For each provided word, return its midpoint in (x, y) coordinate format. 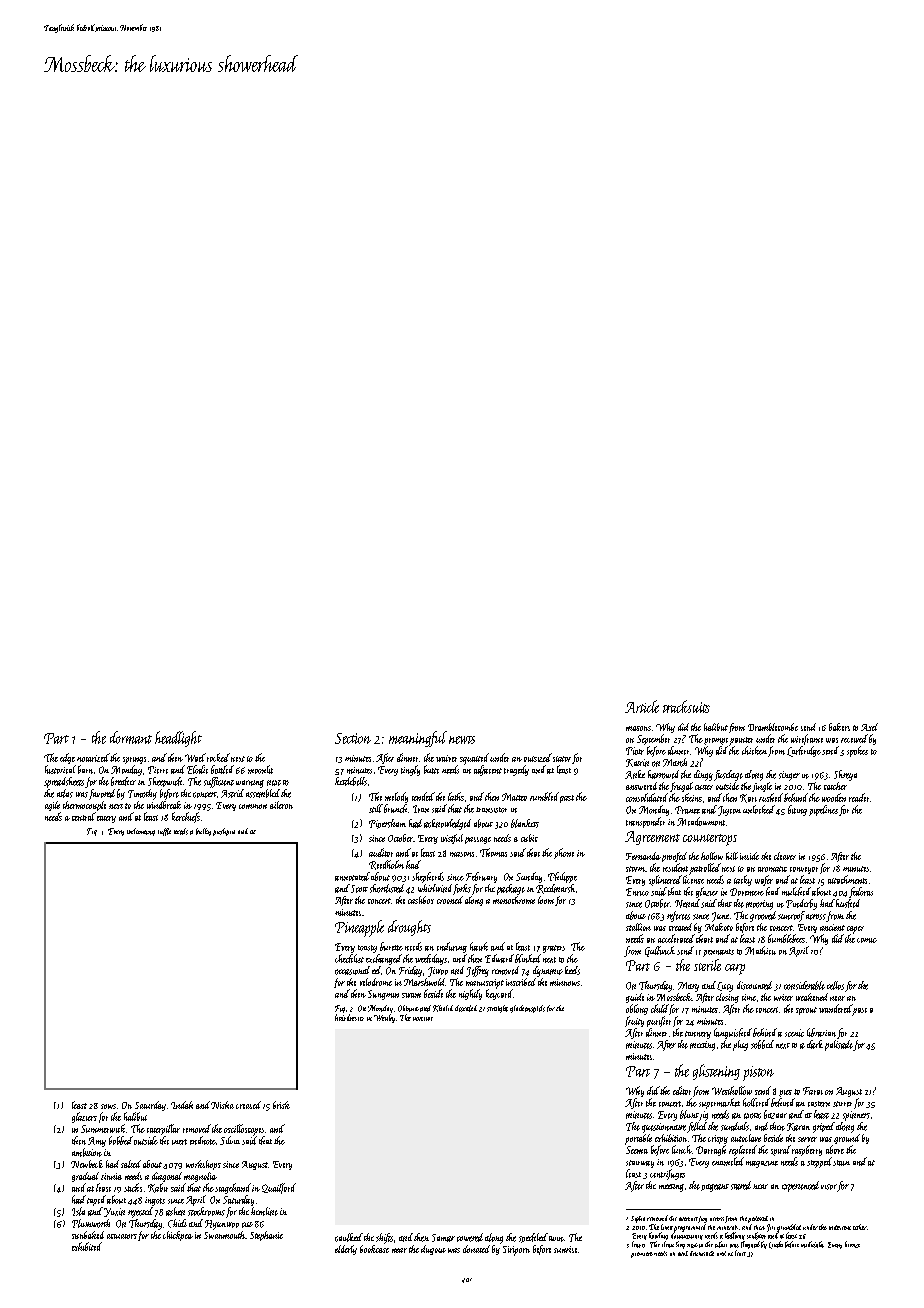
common (253, 806)
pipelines (823, 810)
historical (60, 769)
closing (727, 998)
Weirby (384, 1018)
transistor (491, 810)
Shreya (845, 775)
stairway (640, 1164)
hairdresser (349, 1017)
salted (131, 1164)
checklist (349, 958)
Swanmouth (224, 1235)
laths (456, 796)
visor (829, 1187)
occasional (352, 970)
